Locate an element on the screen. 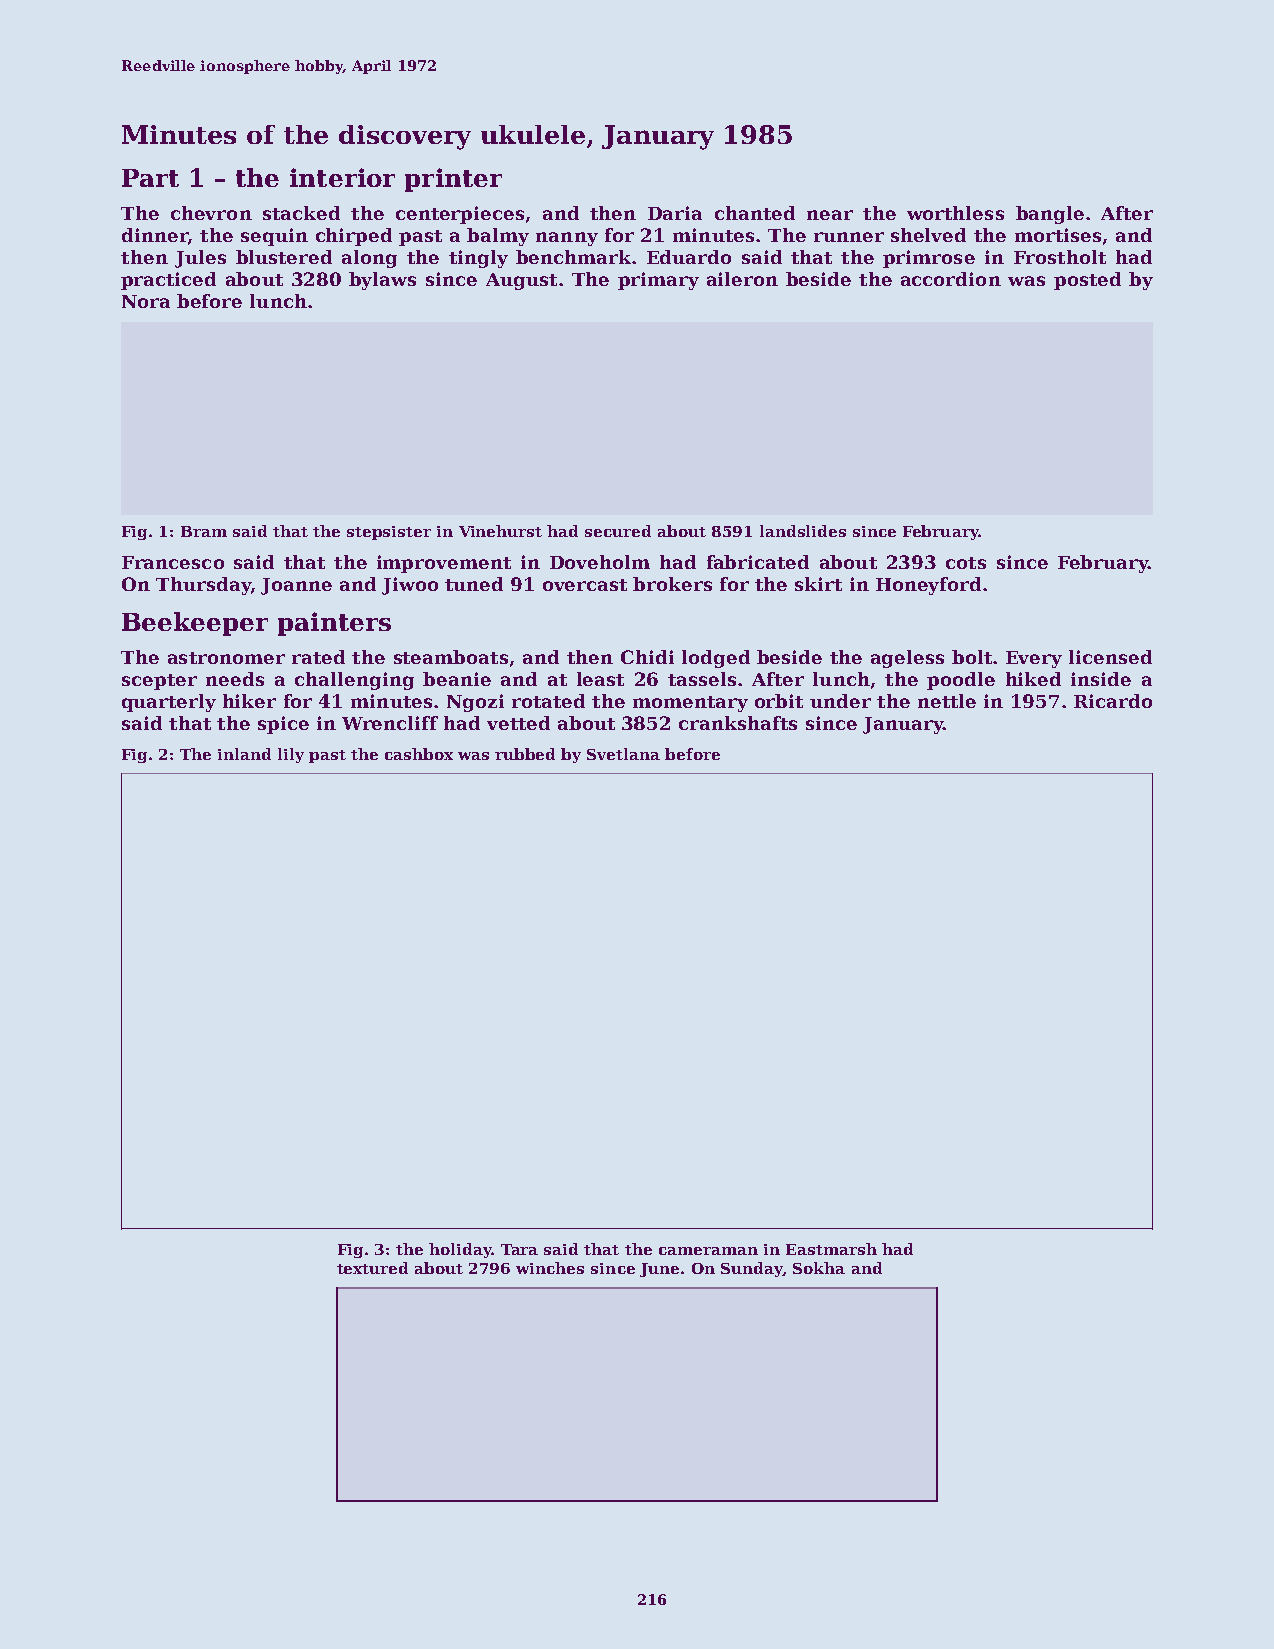  Sunday is located at coordinates (752, 1269).
